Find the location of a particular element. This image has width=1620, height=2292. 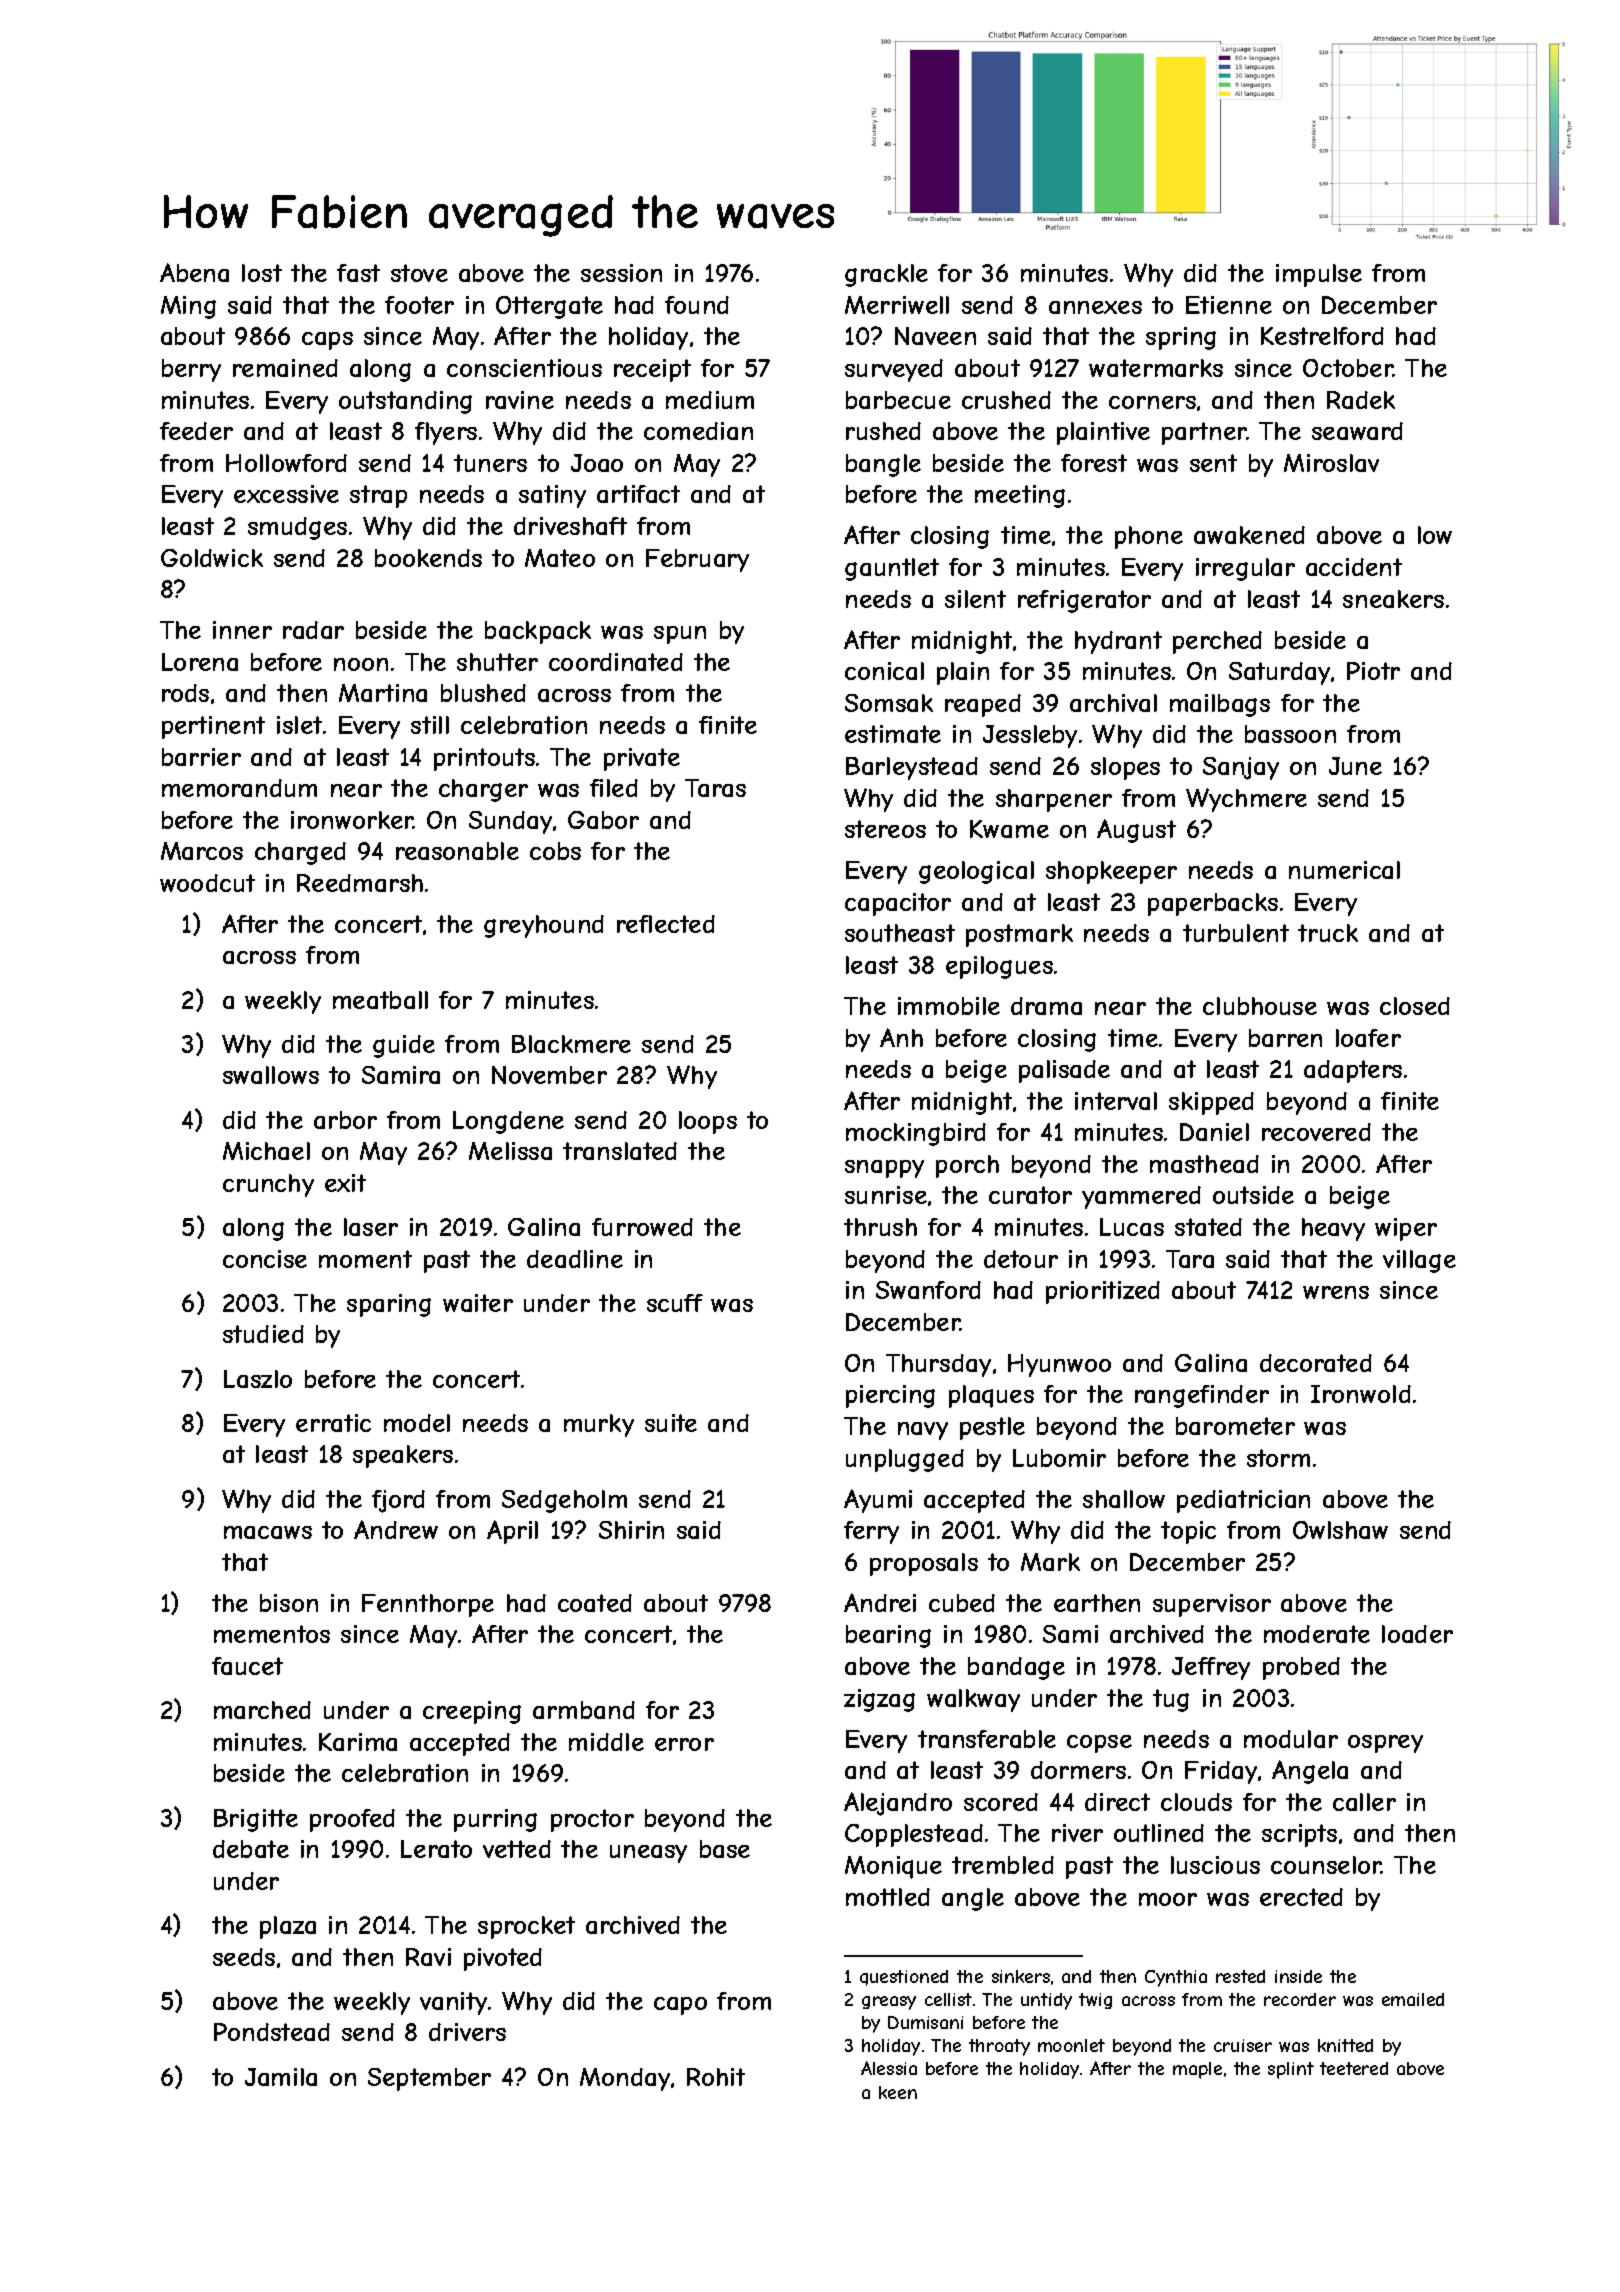

model is located at coordinates (417, 1423).
